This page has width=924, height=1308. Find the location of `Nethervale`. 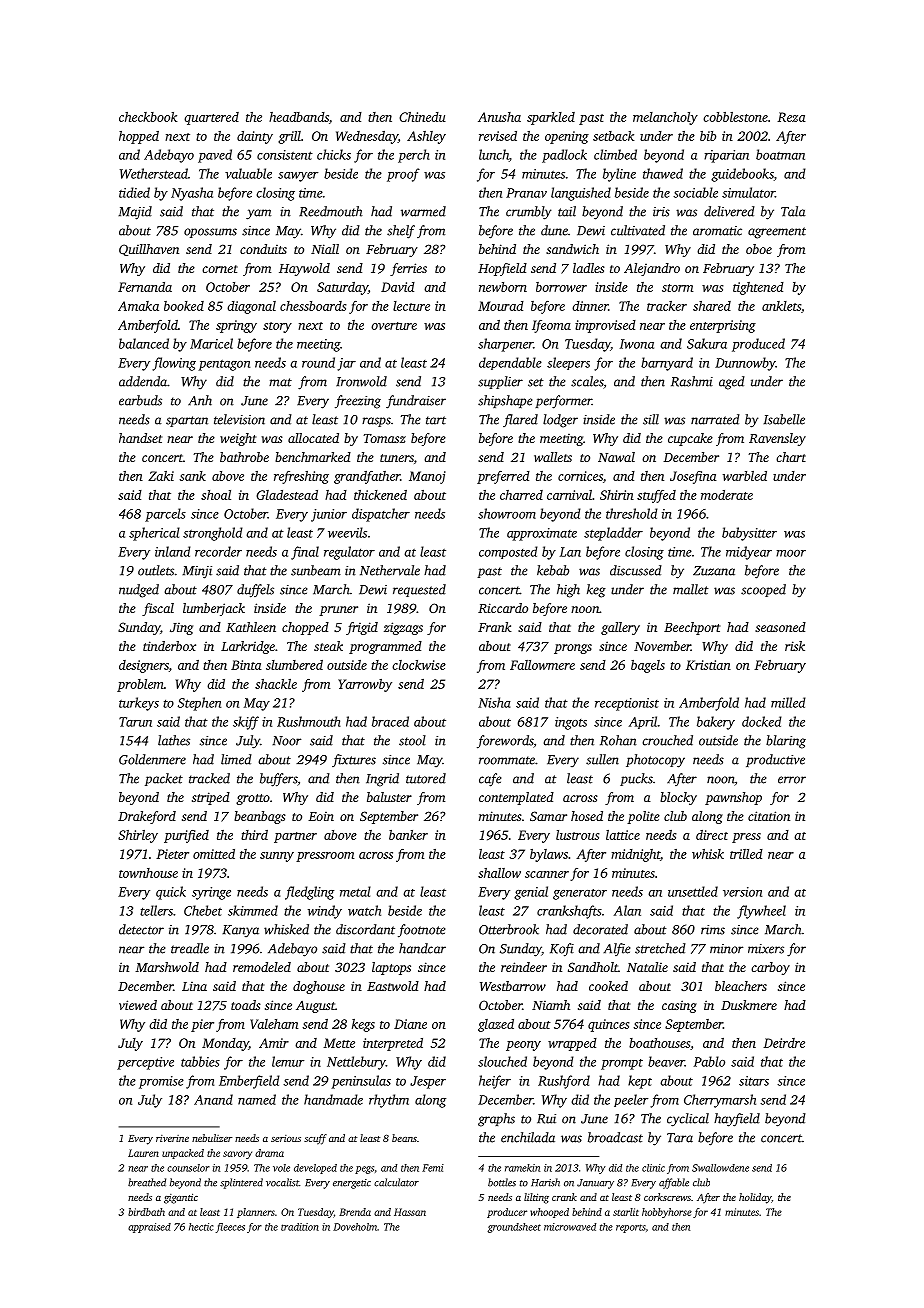

Nethervale is located at coordinates (390, 570).
